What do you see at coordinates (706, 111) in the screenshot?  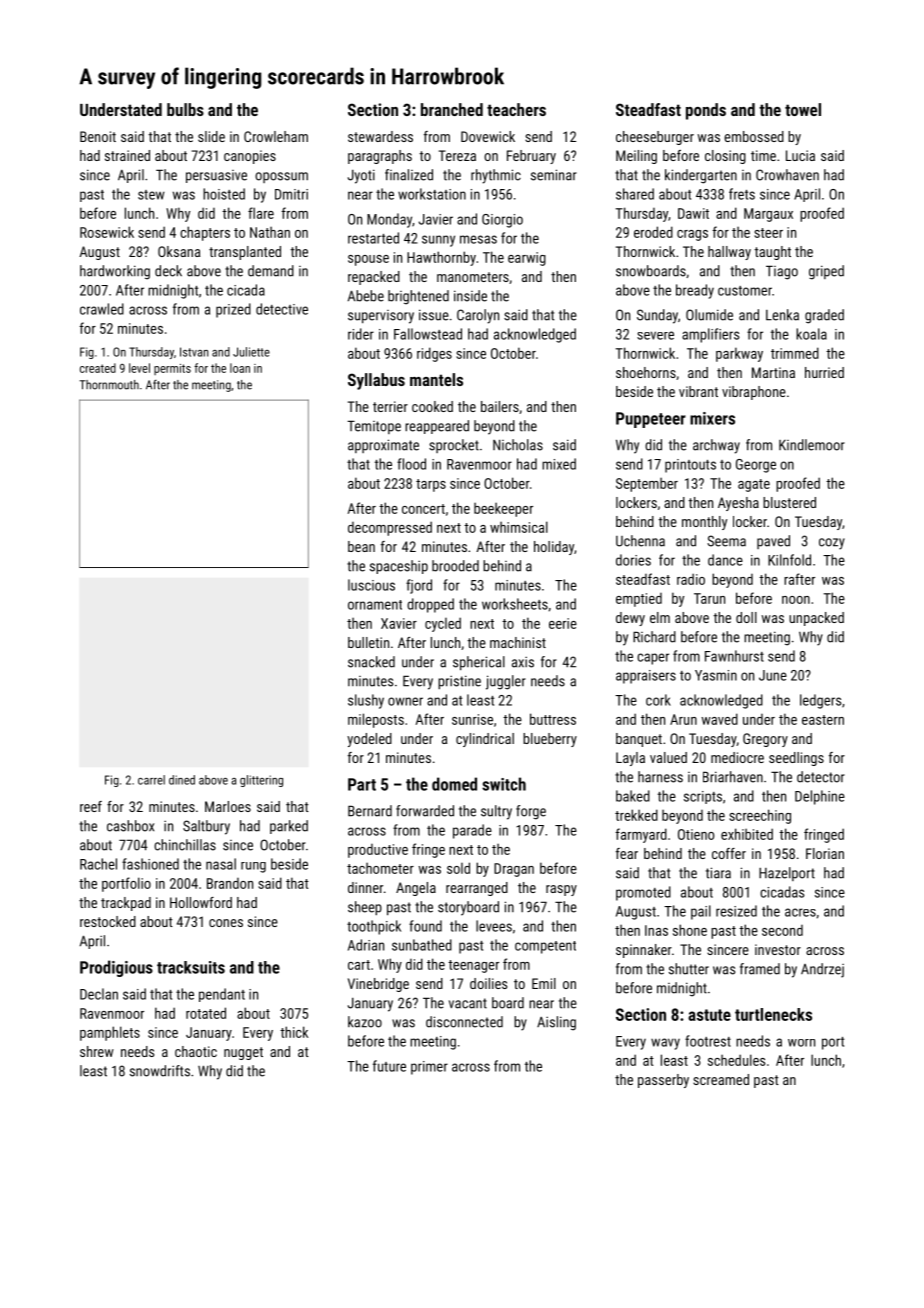 I see `ponds` at bounding box center [706, 111].
